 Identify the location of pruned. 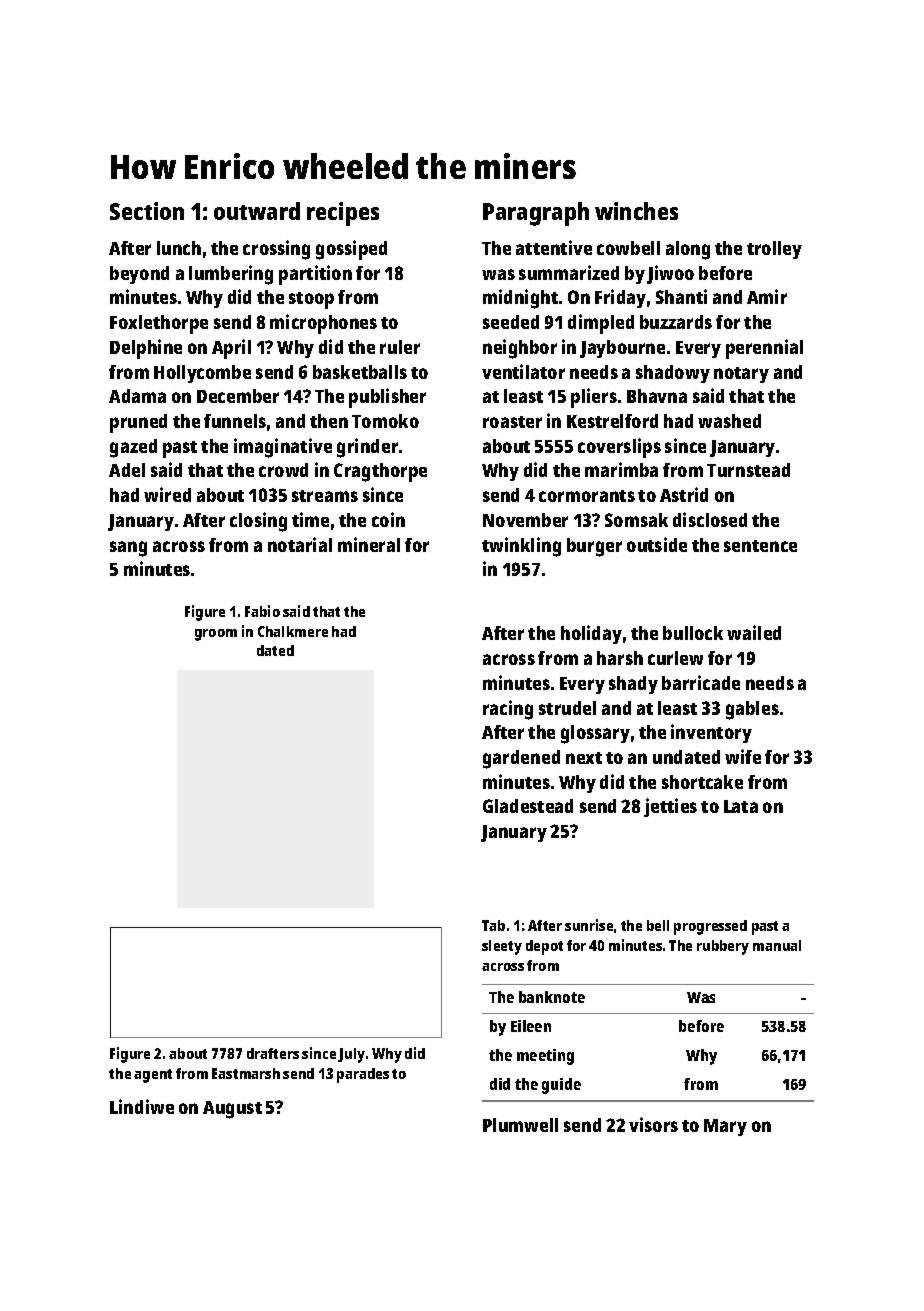
(138, 423).
